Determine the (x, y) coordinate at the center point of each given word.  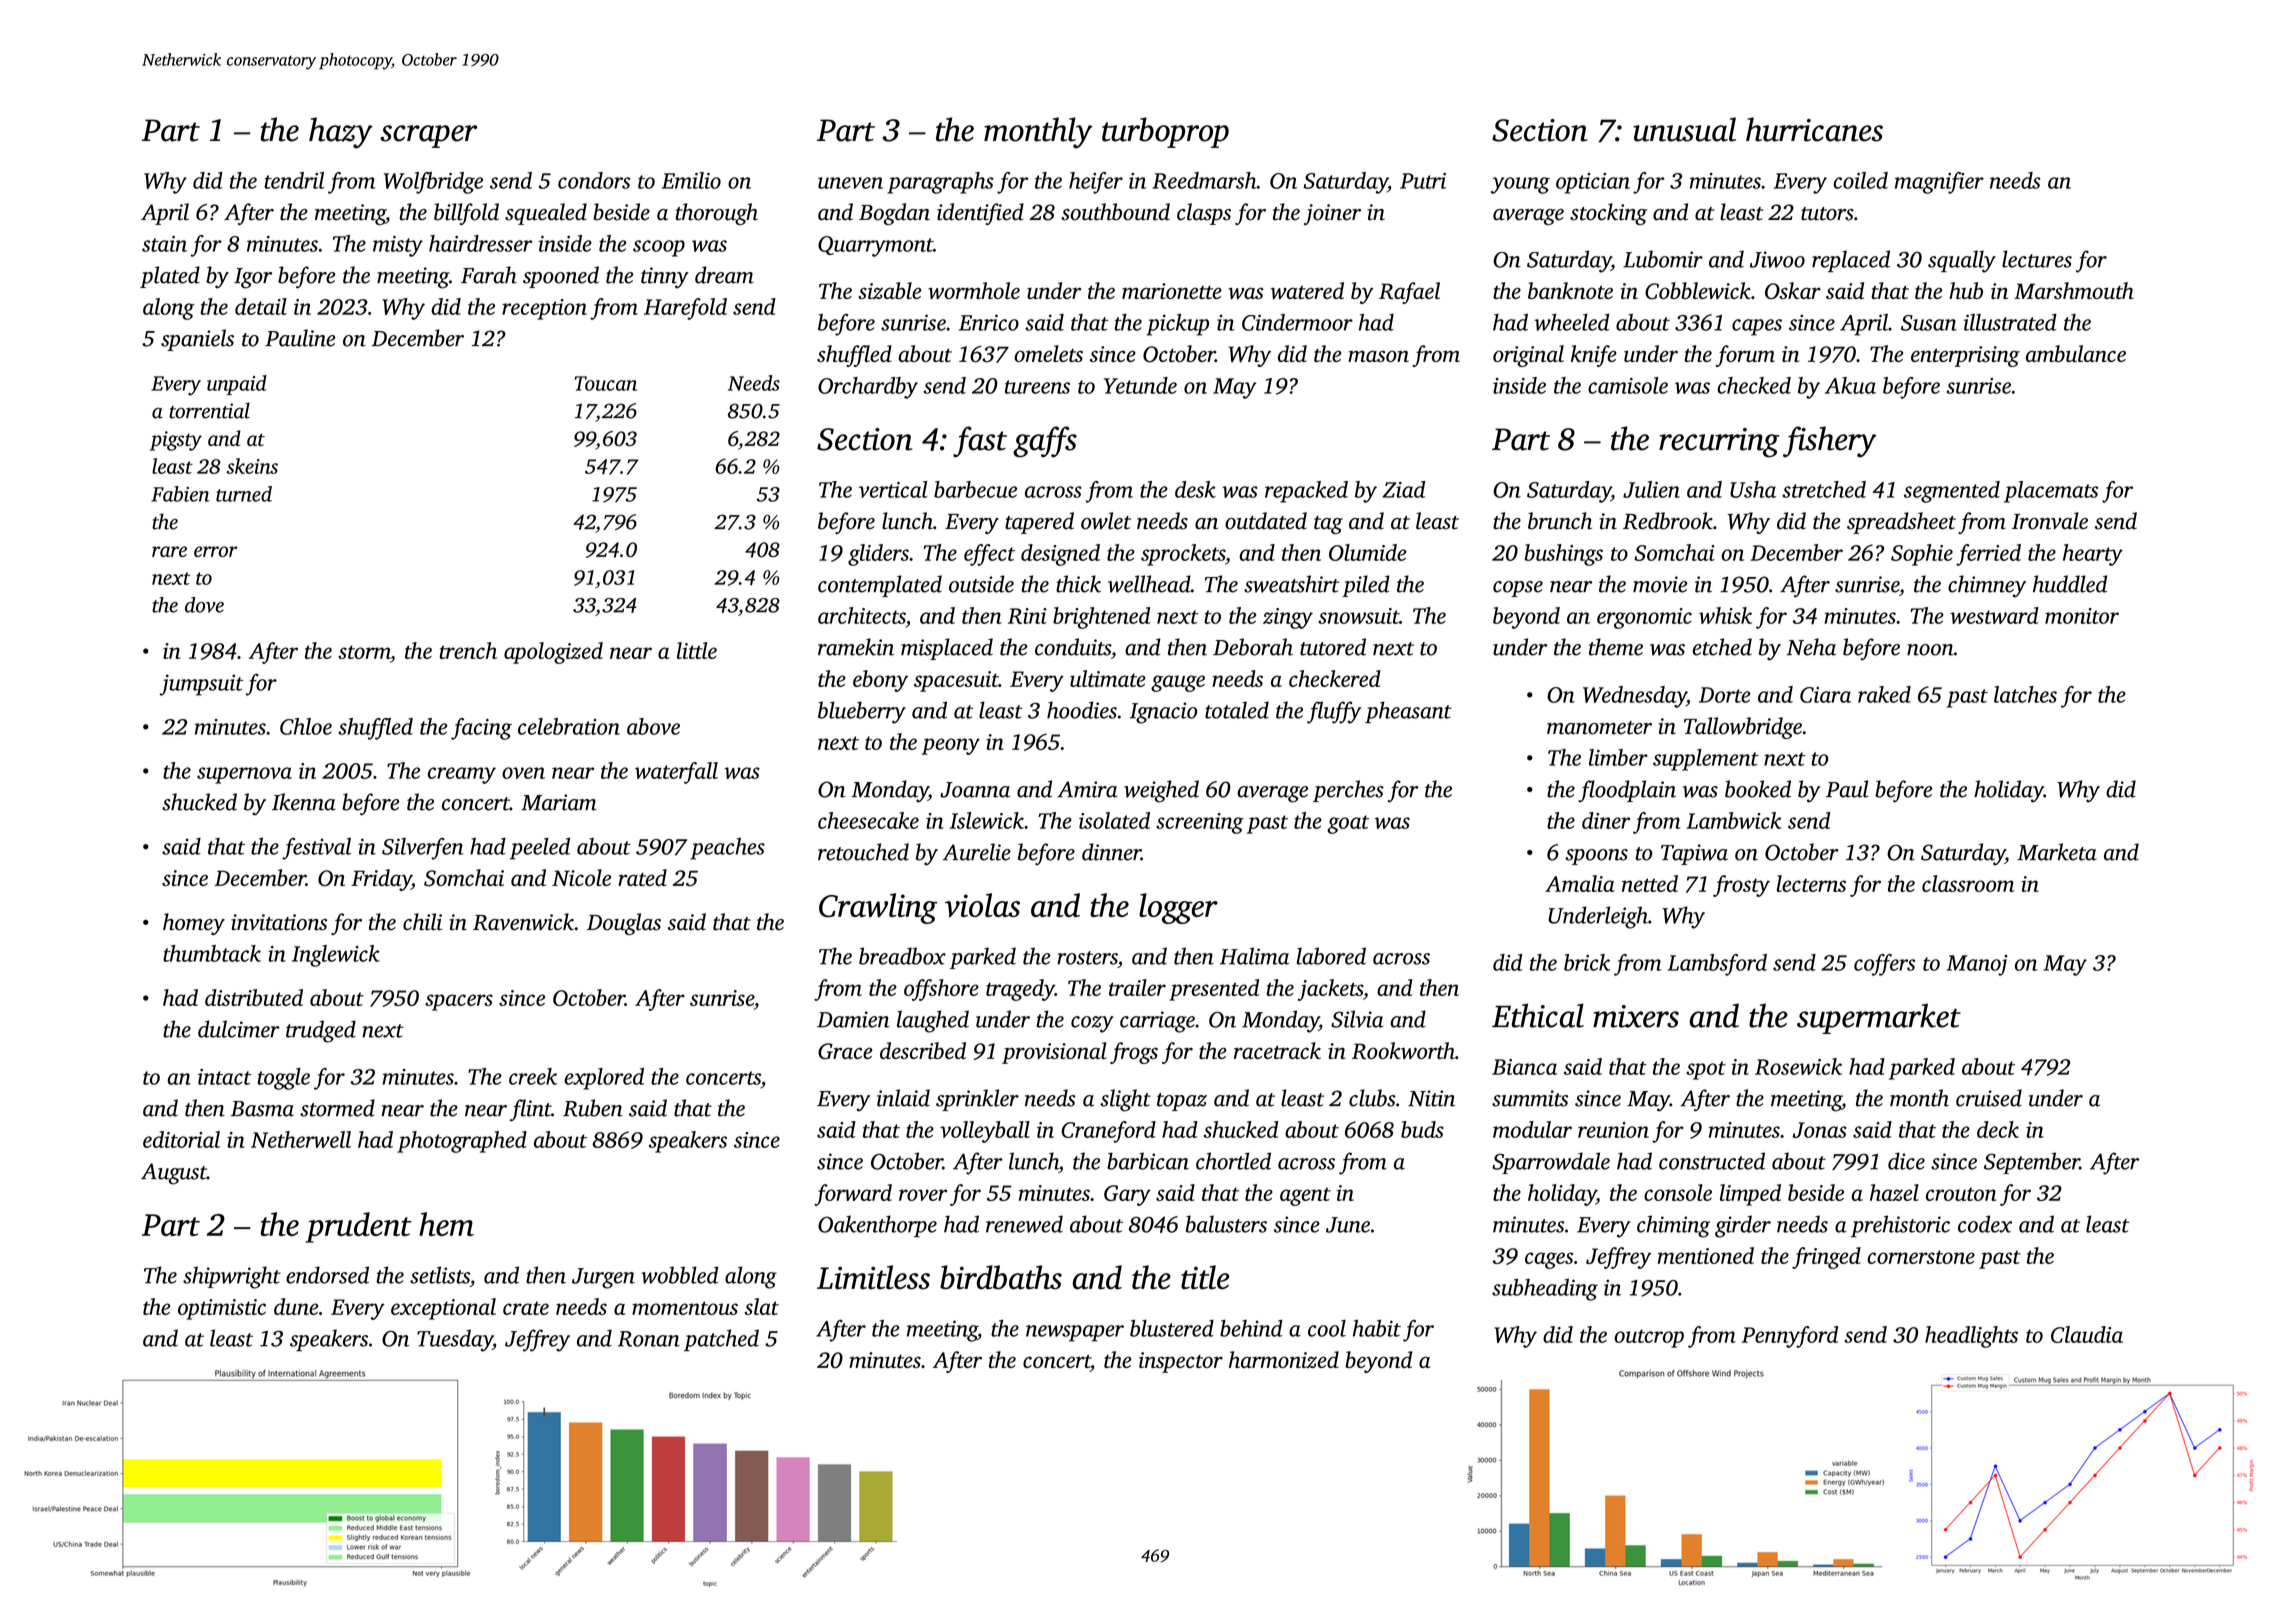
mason (1378, 356)
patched (721, 1340)
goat (1348, 824)
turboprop (1165, 132)
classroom (1968, 883)
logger (1178, 908)
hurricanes (1814, 129)
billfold (466, 214)
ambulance (2076, 353)
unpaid (237, 385)
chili (422, 922)
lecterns (1811, 883)
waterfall (676, 773)
